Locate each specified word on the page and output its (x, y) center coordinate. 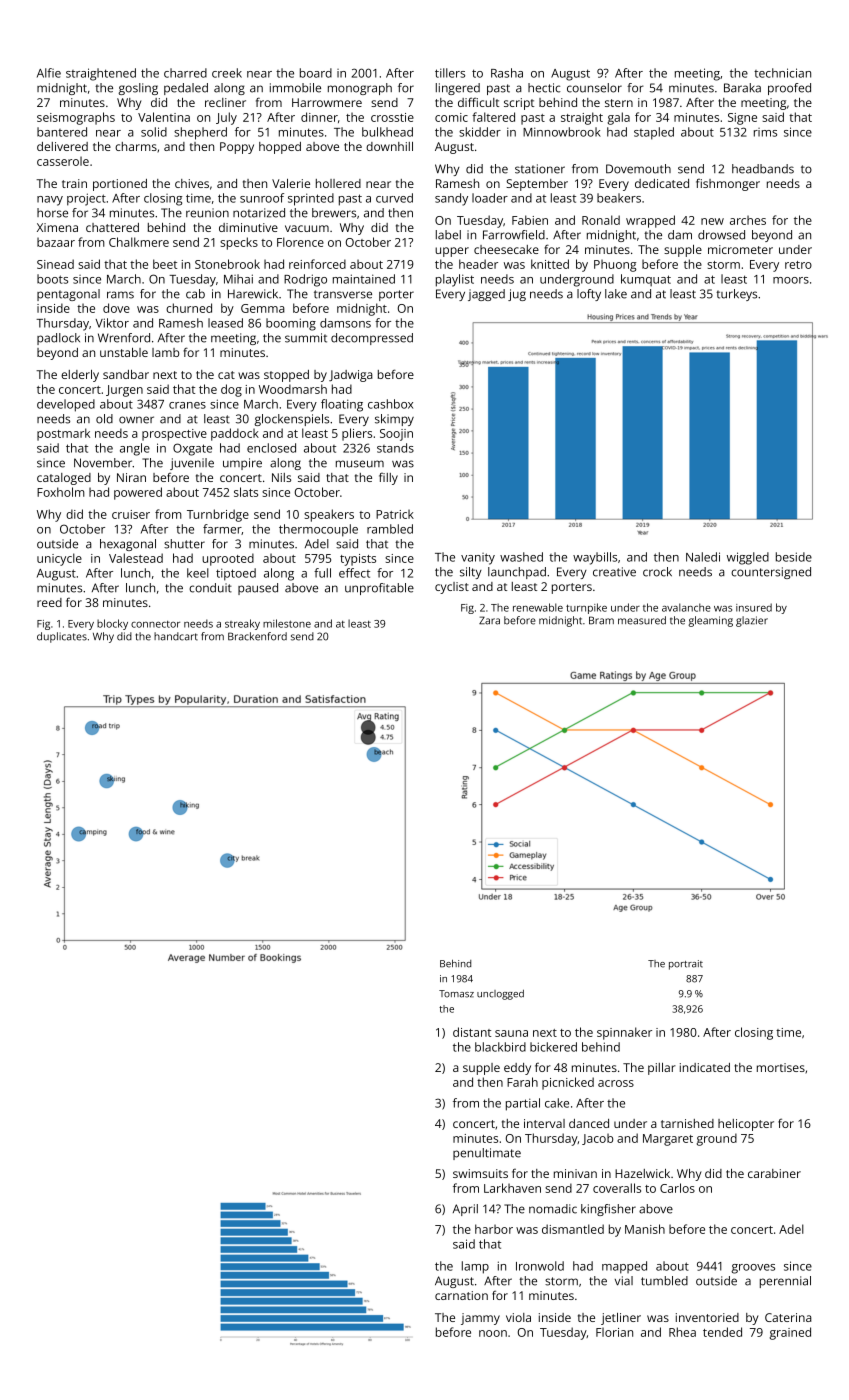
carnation (461, 1295)
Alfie (49, 73)
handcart (176, 636)
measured (642, 620)
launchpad (517, 573)
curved (394, 198)
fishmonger (728, 184)
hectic (544, 88)
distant (472, 1032)
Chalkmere (139, 242)
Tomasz (456, 994)
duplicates (62, 637)
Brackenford (257, 636)
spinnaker (624, 1033)
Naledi (703, 557)
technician (782, 73)
